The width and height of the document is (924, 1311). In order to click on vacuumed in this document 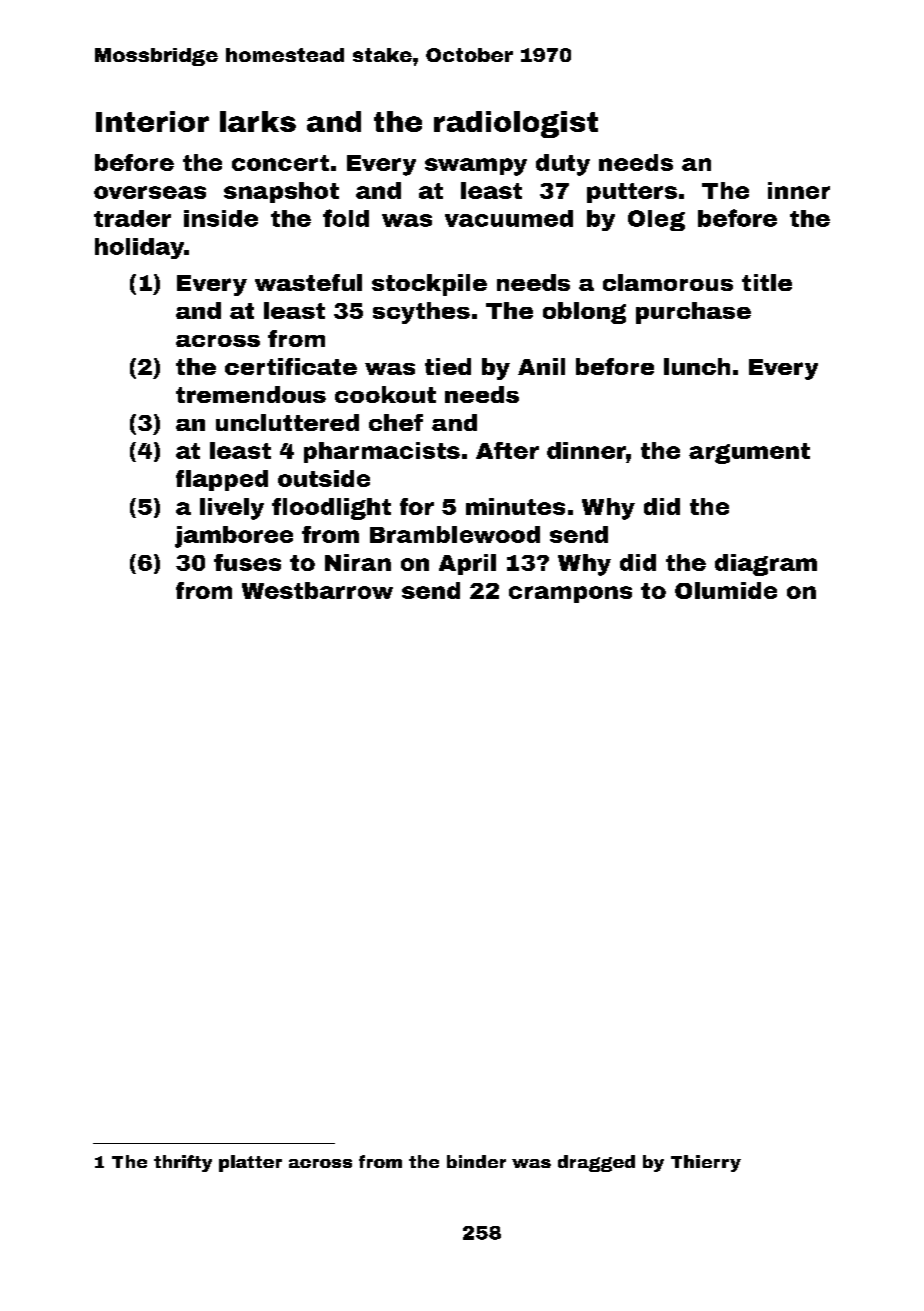, I will do `click(509, 218)`.
